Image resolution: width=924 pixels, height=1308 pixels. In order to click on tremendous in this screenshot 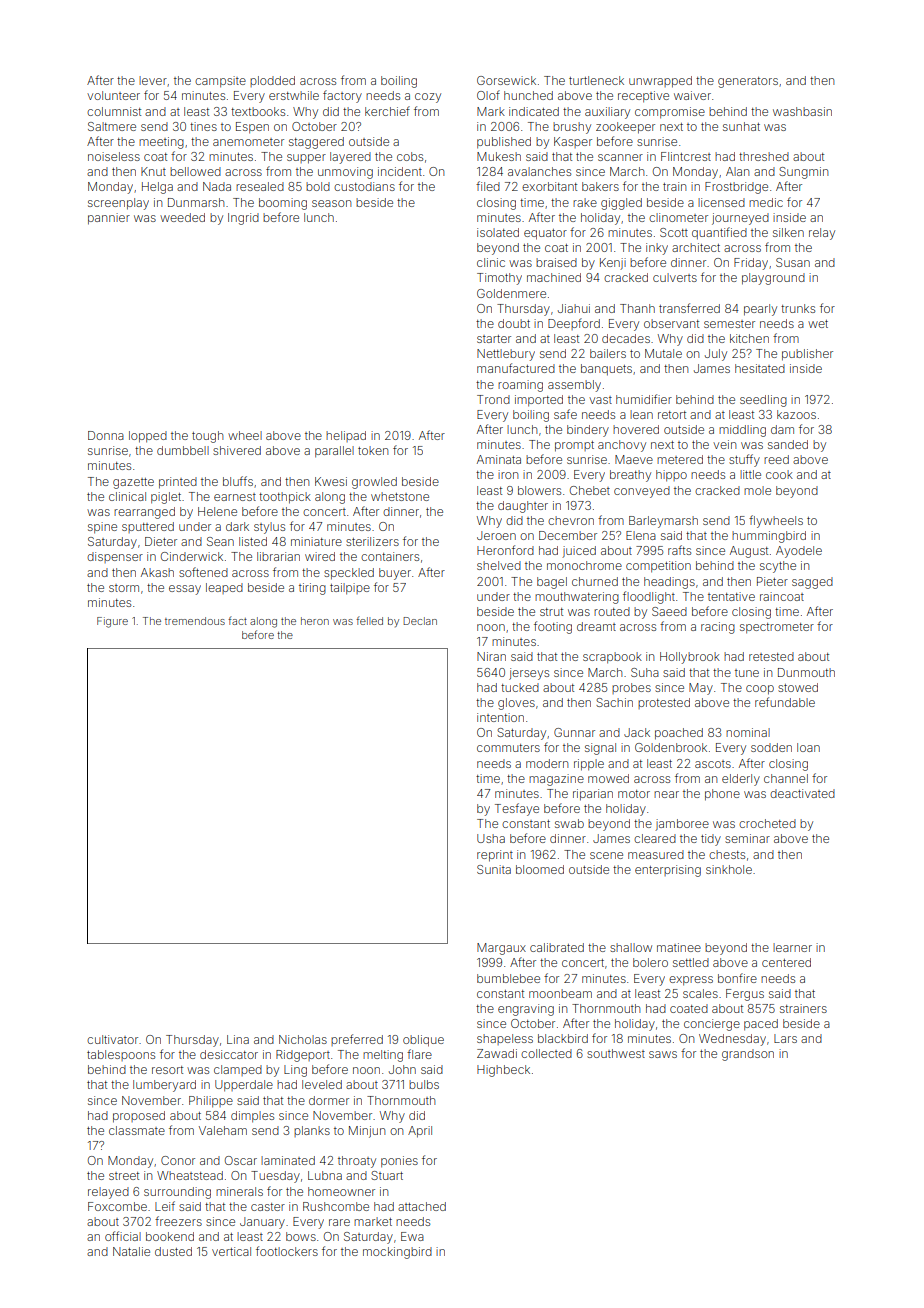, I will do `click(195, 621)`.
